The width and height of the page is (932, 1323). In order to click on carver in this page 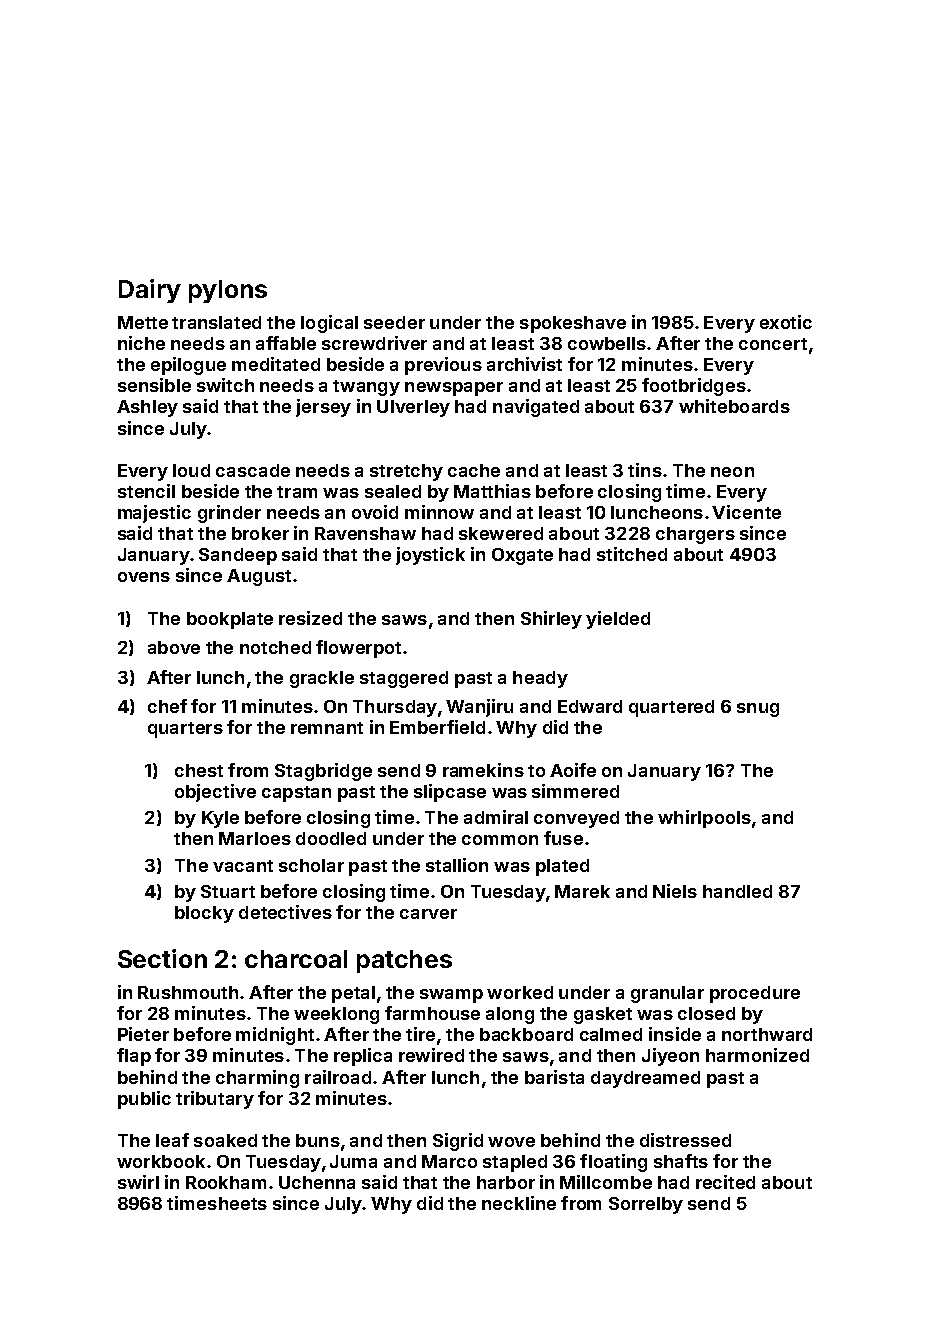, I will do `click(428, 914)`.
